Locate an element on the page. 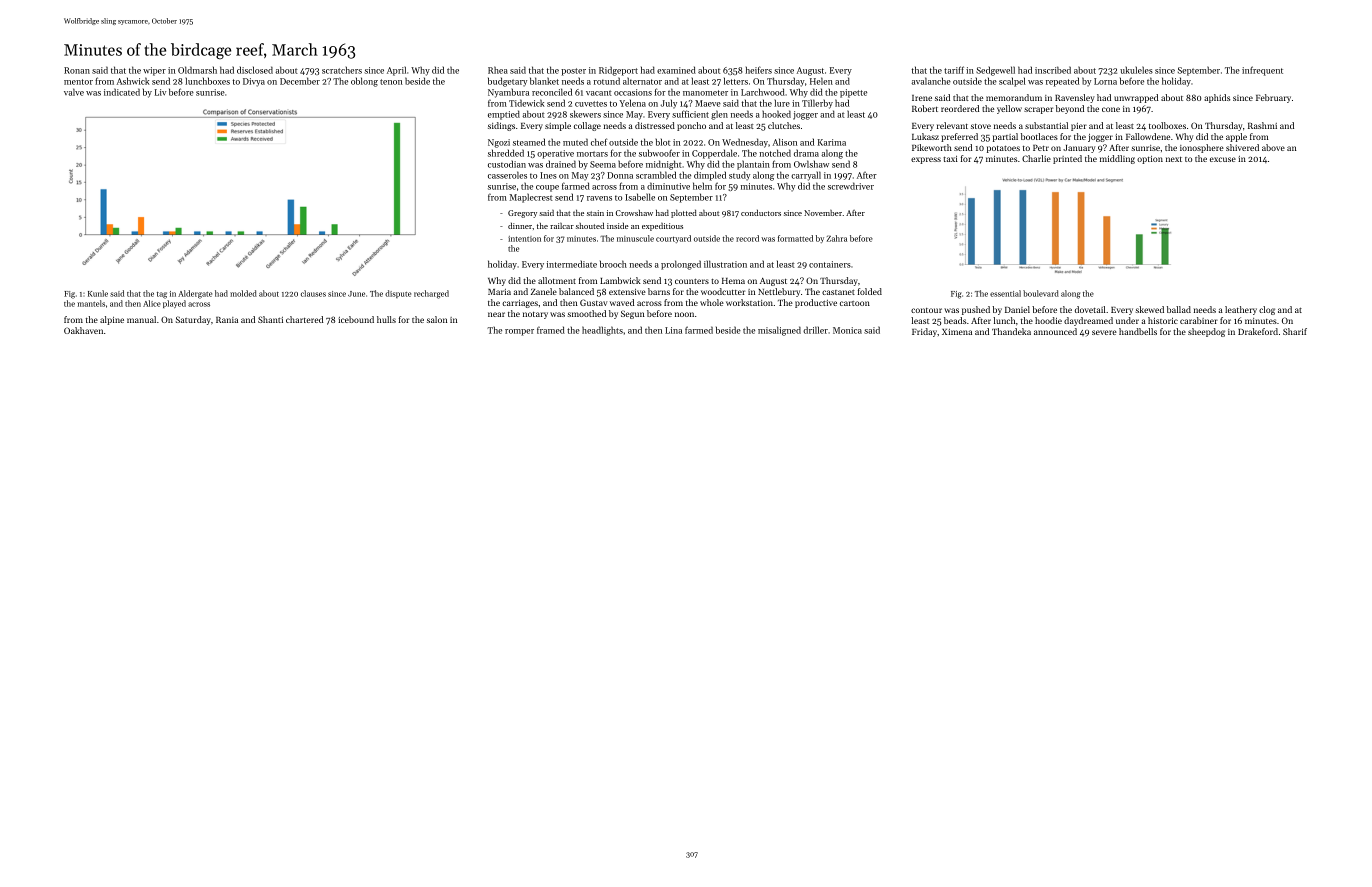 The image size is (1372, 887). casseroles is located at coordinates (507, 175).
